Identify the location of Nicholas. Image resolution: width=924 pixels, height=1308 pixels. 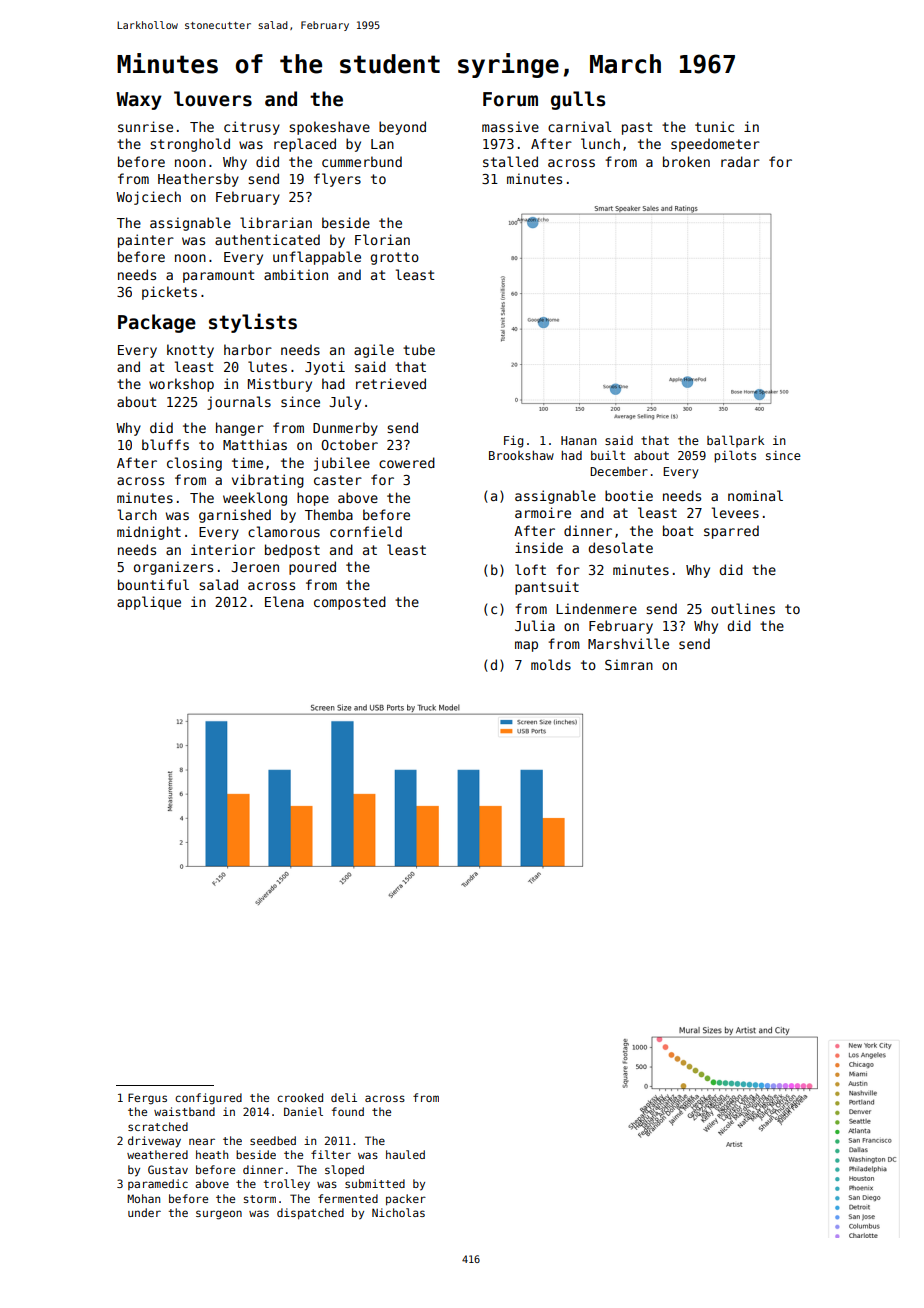
(398, 1212).
